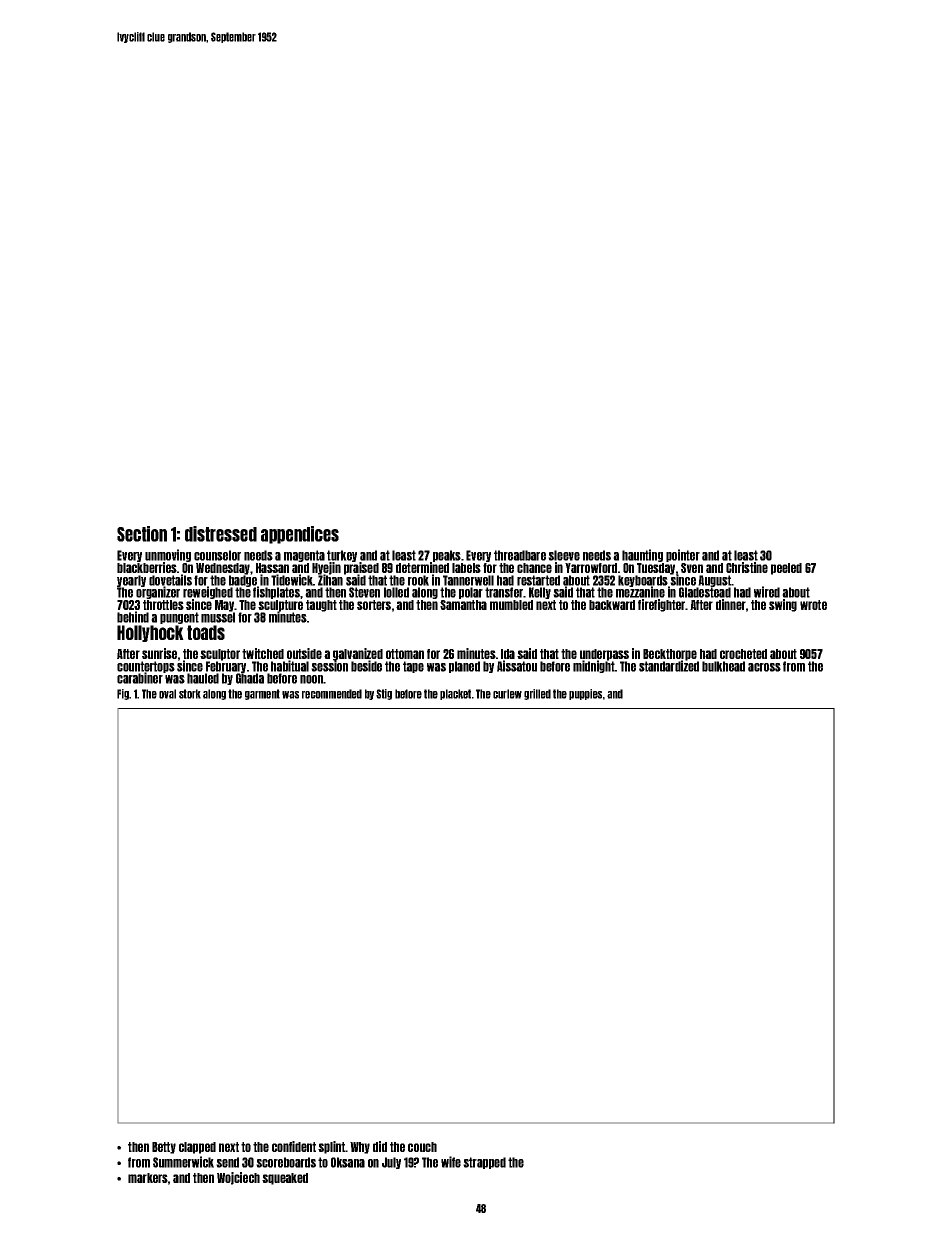  Describe the element at coordinates (300, 535) in the screenshot. I see `appendices` at that location.
